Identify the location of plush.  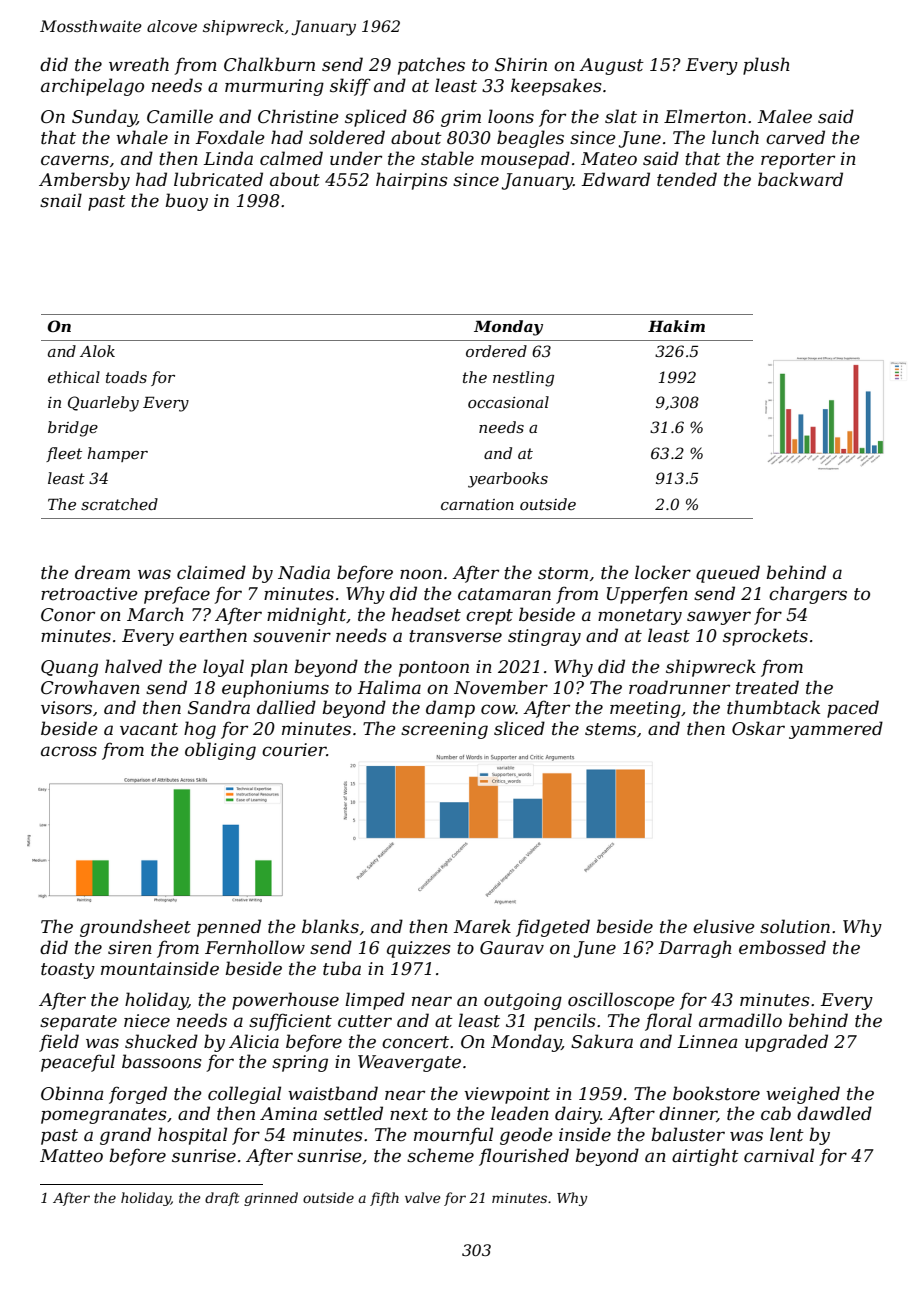
(766, 66).
